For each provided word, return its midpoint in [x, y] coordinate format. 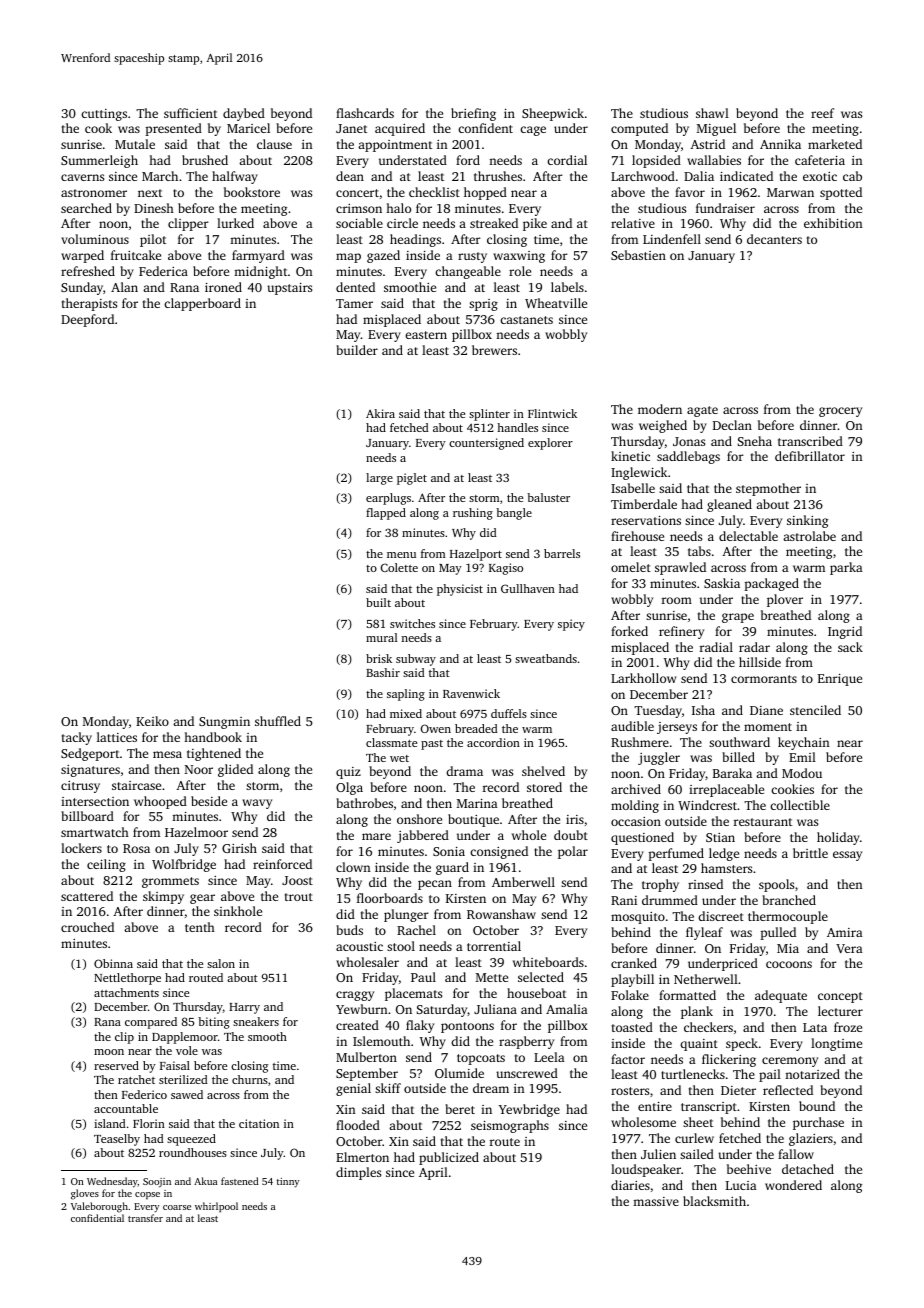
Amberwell [523, 882]
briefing [473, 114]
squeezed [191, 1140]
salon [221, 963]
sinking [807, 521]
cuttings [104, 115]
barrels [562, 553]
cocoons [789, 964]
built [378, 602]
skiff [388, 1088]
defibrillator [810, 456]
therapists [89, 304]
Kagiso [506, 569]
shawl [712, 113]
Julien [658, 1154]
